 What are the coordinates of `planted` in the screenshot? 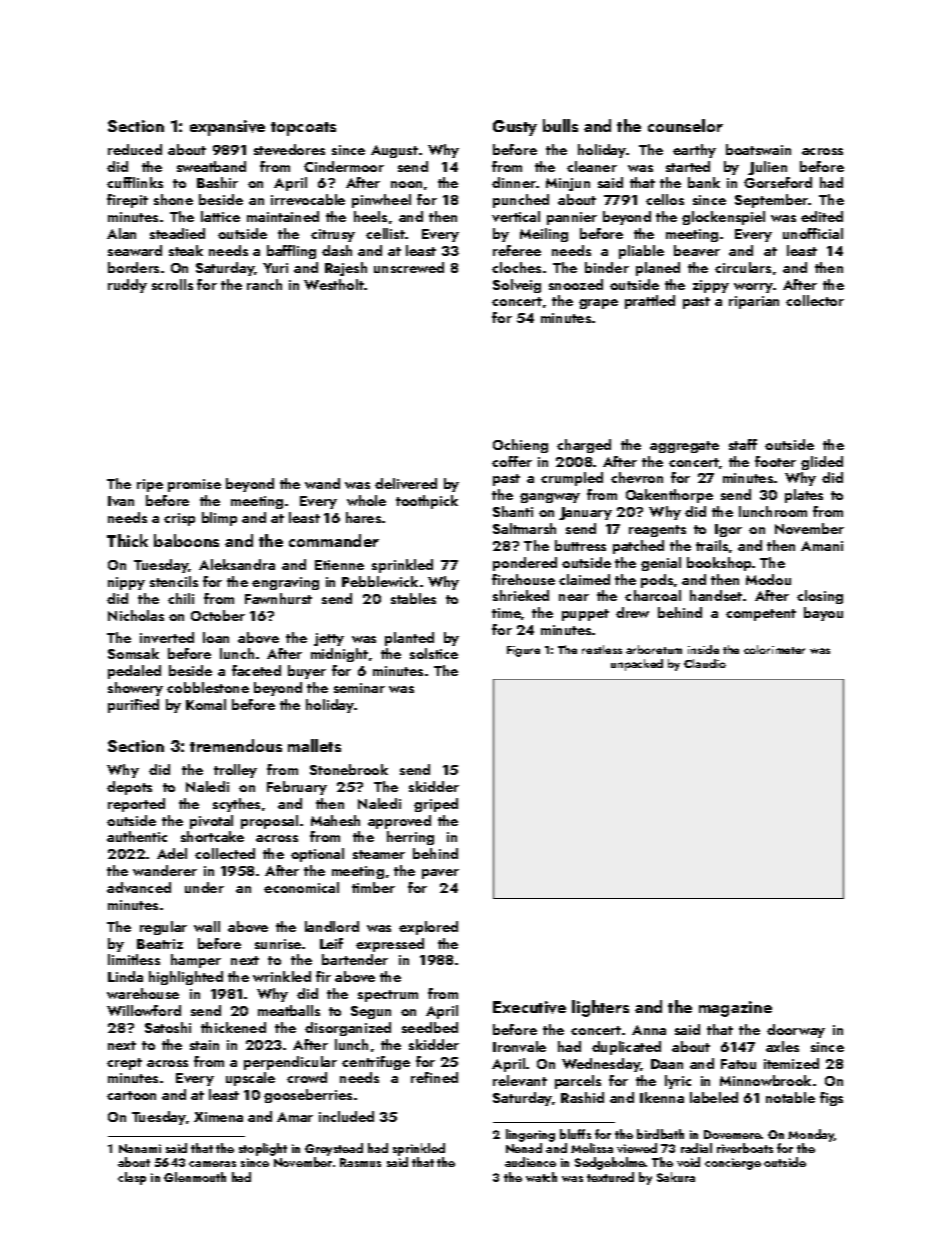 It's located at (409, 639).
